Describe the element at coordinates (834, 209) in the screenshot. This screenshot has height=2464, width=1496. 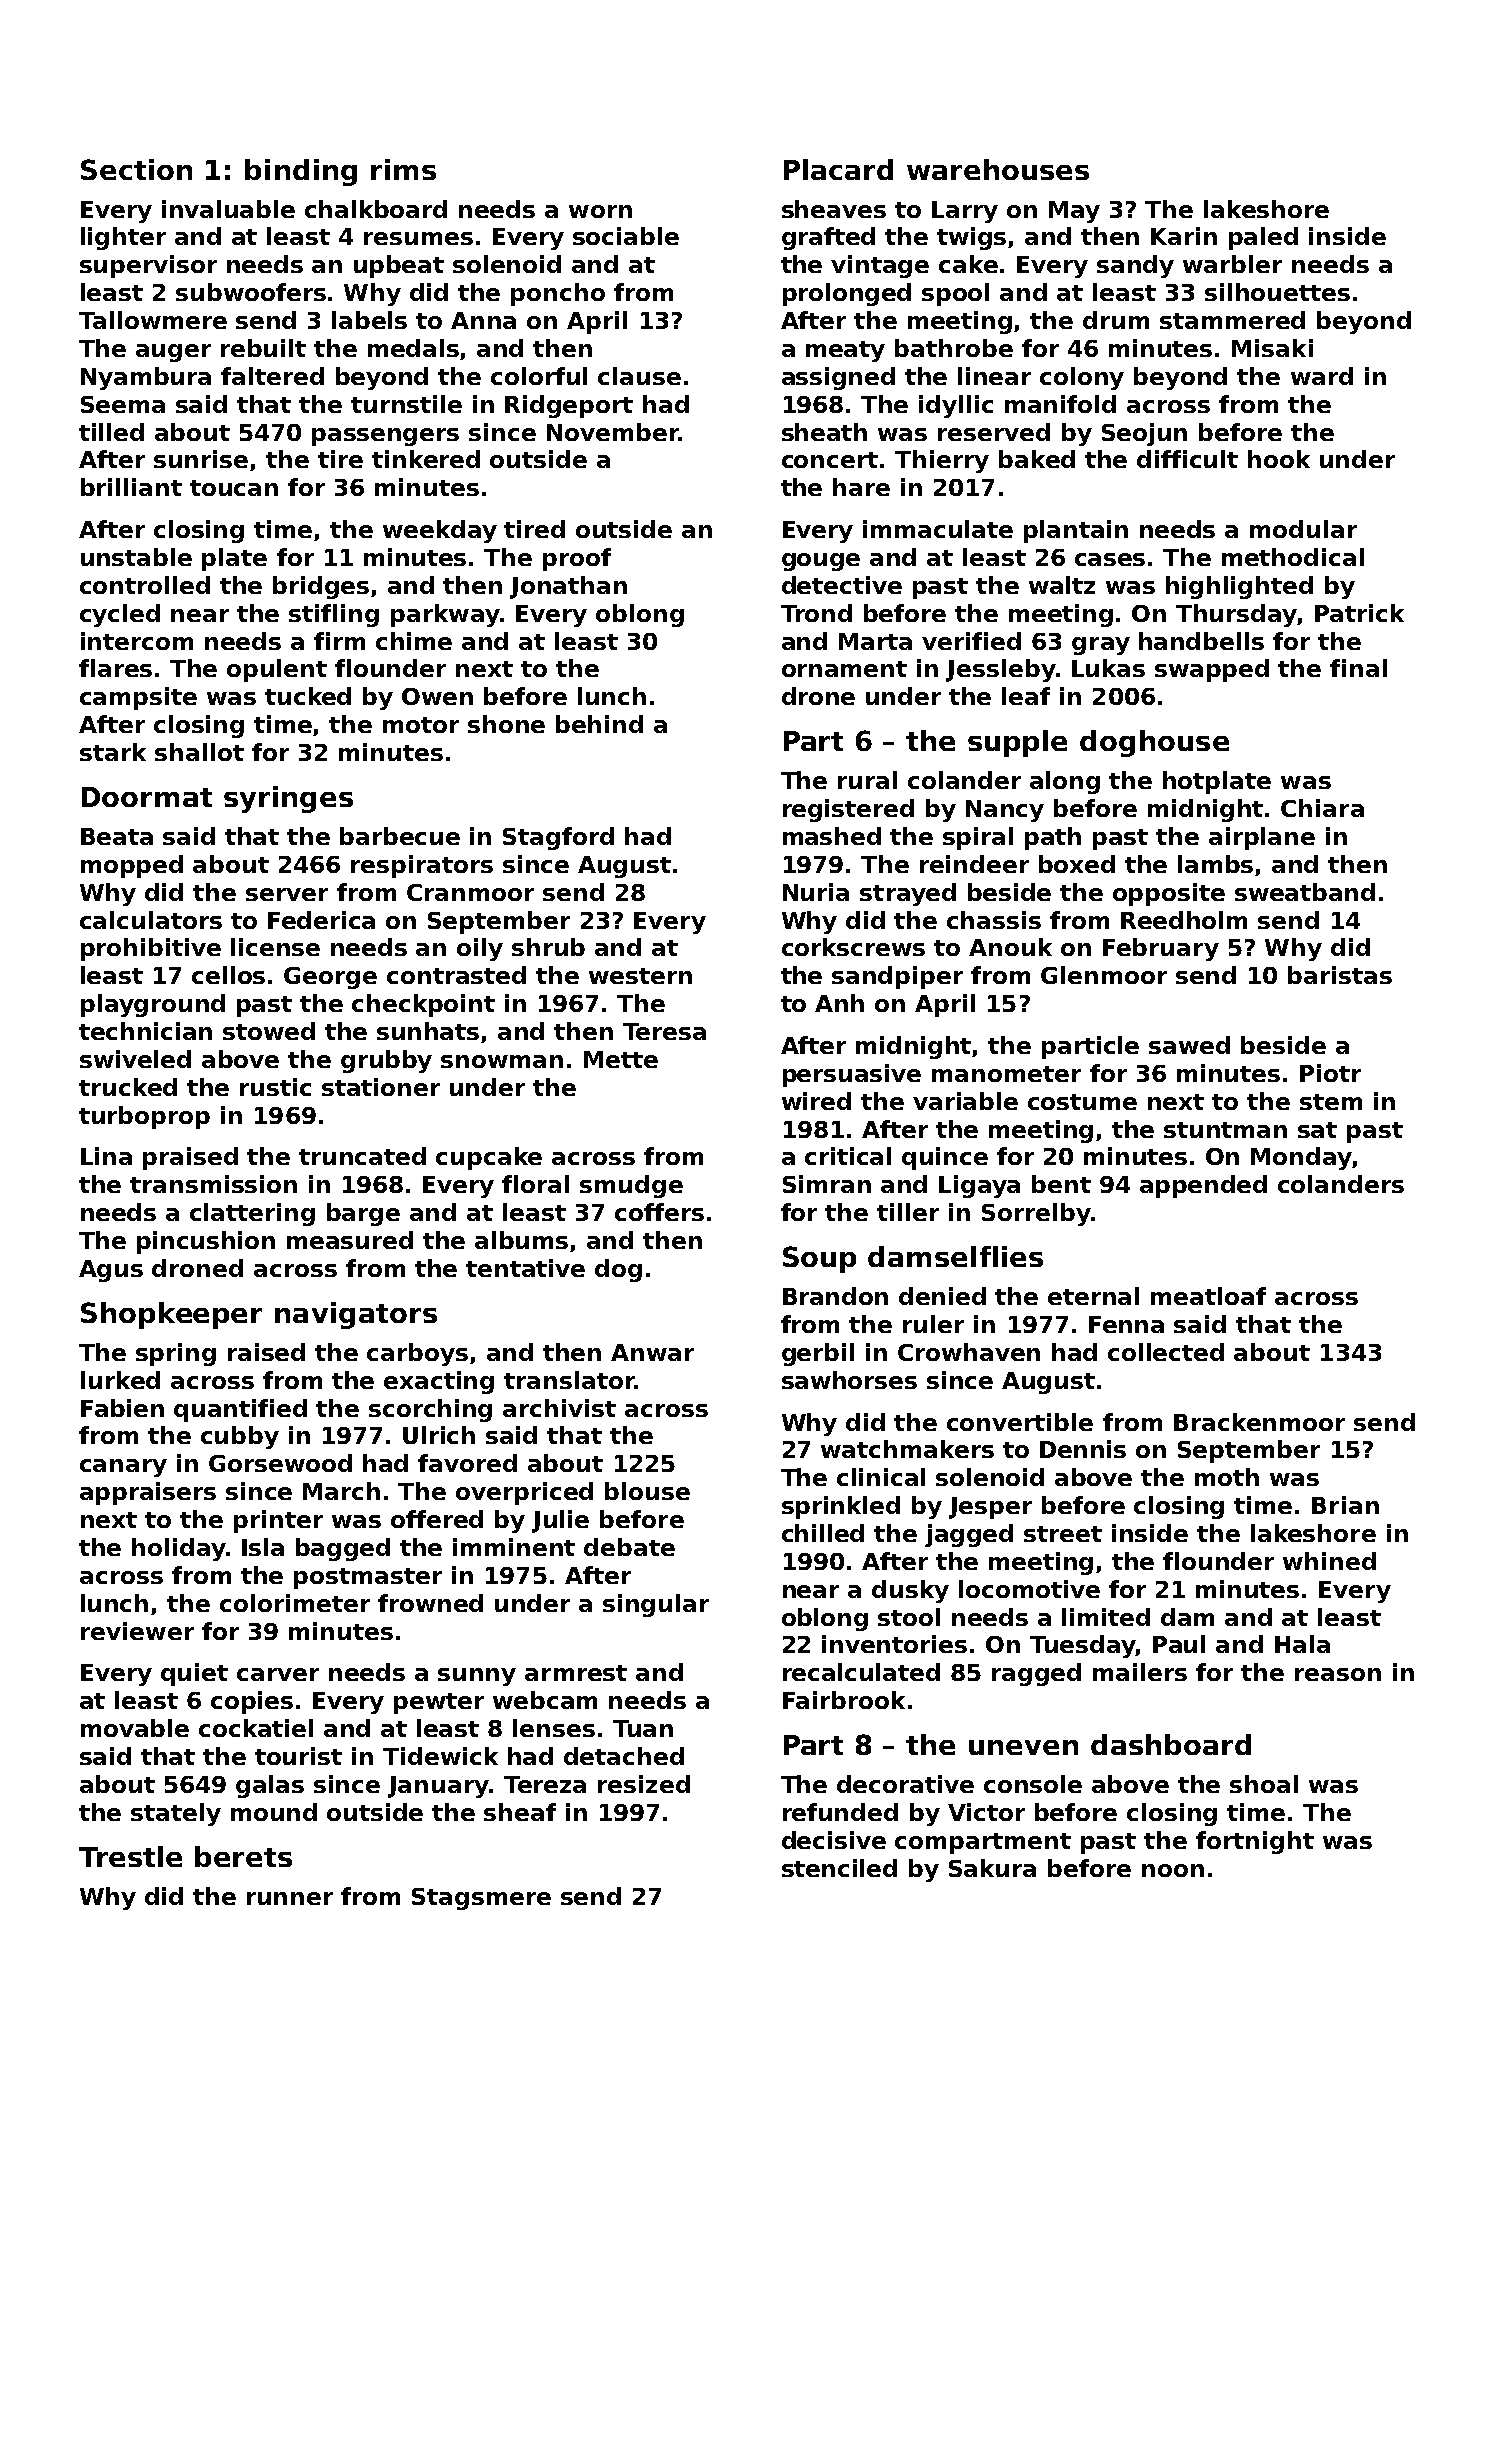
I see `sheaves` at that location.
